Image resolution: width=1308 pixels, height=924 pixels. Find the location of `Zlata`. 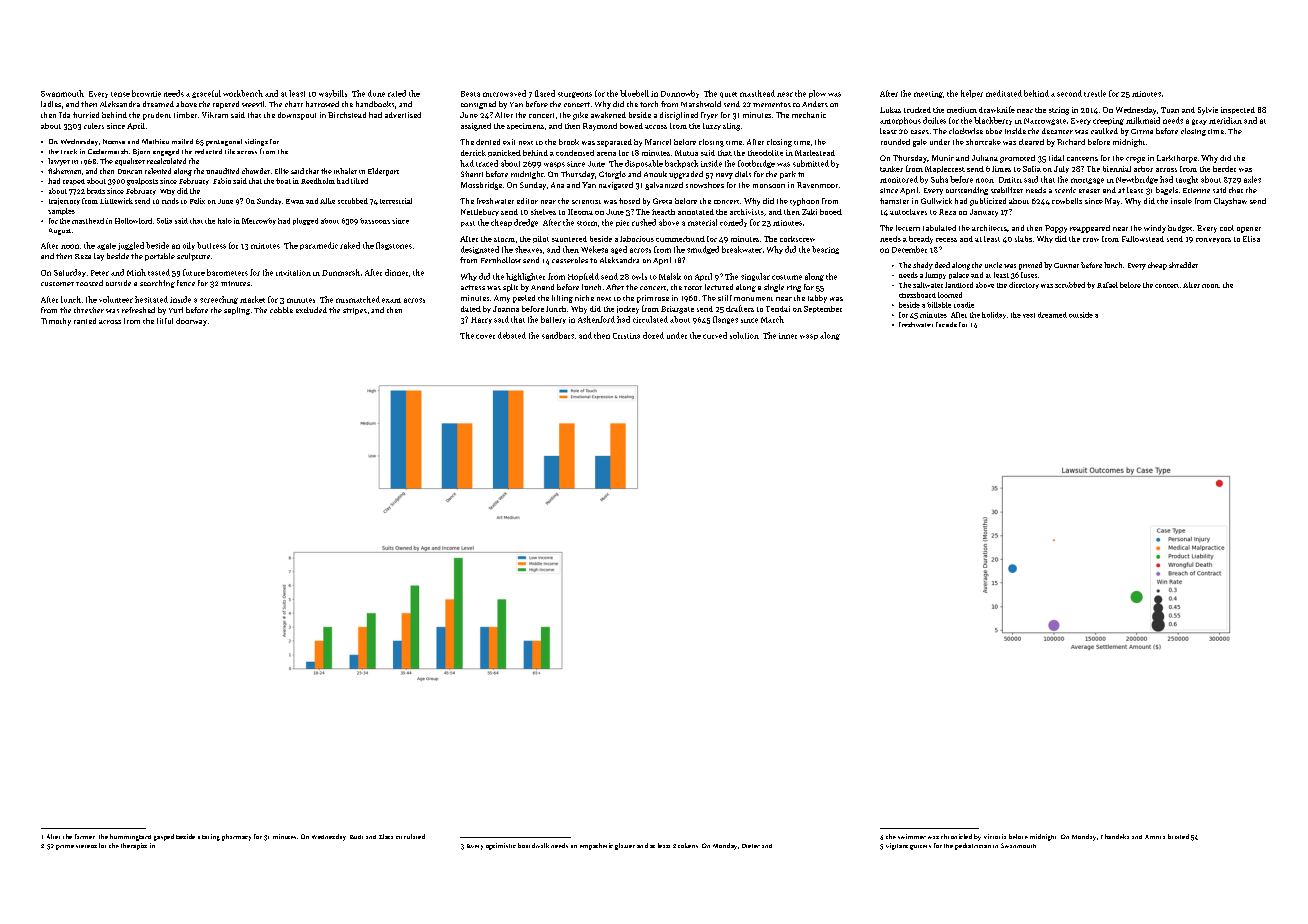

Zlata is located at coordinates (386, 836).
